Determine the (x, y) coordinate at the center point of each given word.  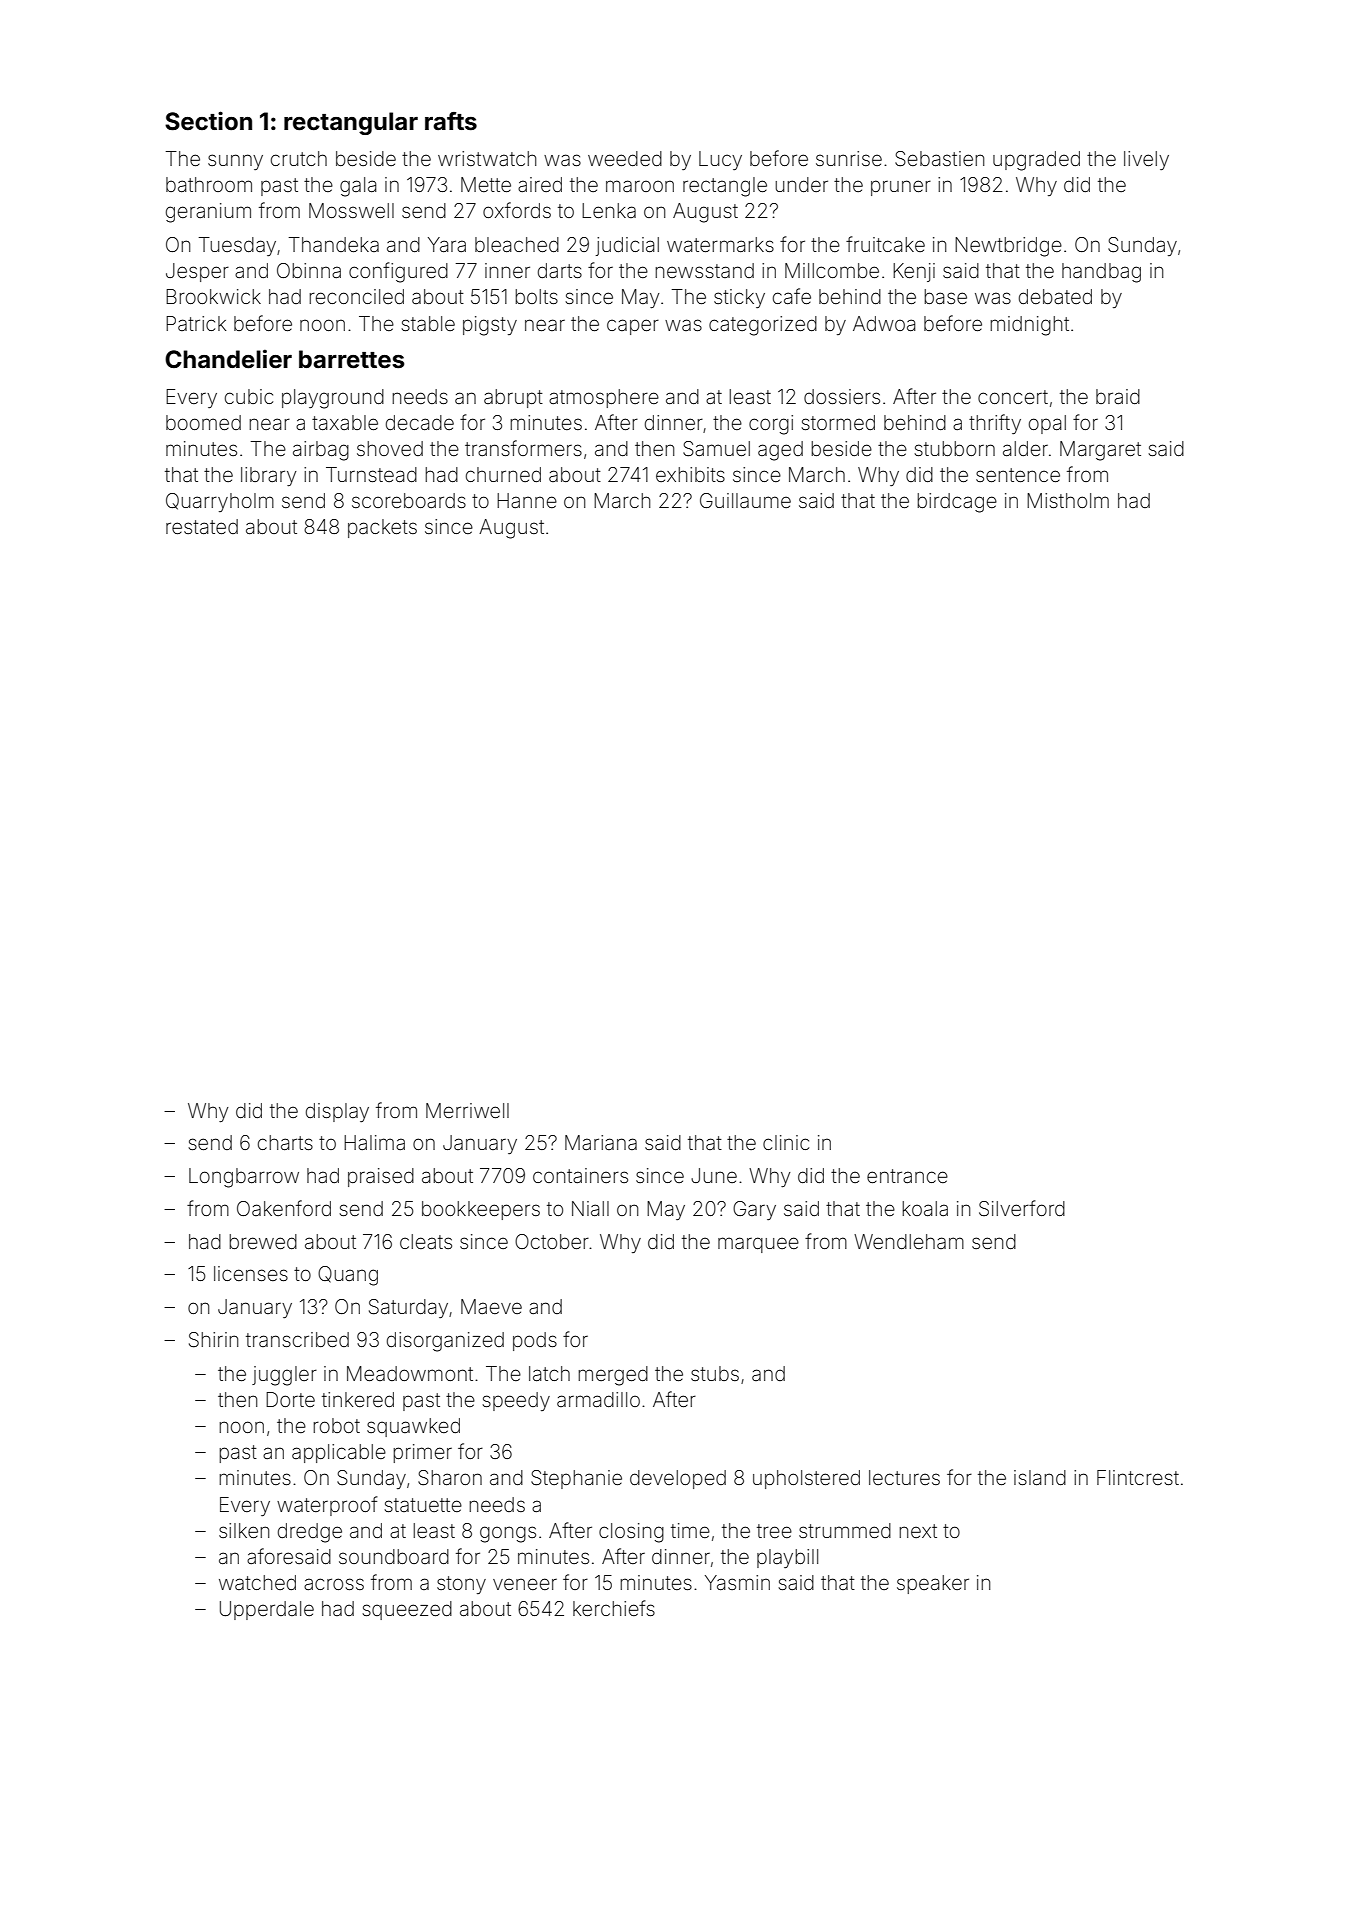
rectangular (351, 123)
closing (631, 1533)
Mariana (601, 1142)
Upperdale (267, 1610)
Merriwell (467, 1110)
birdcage (957, 503)
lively (1146, 160)
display (337, 1112)
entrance (907, 1176)
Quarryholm (220, 502)
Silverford (1022, 1208)
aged (780, 451)
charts (285, 1142)
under (801, 184)
